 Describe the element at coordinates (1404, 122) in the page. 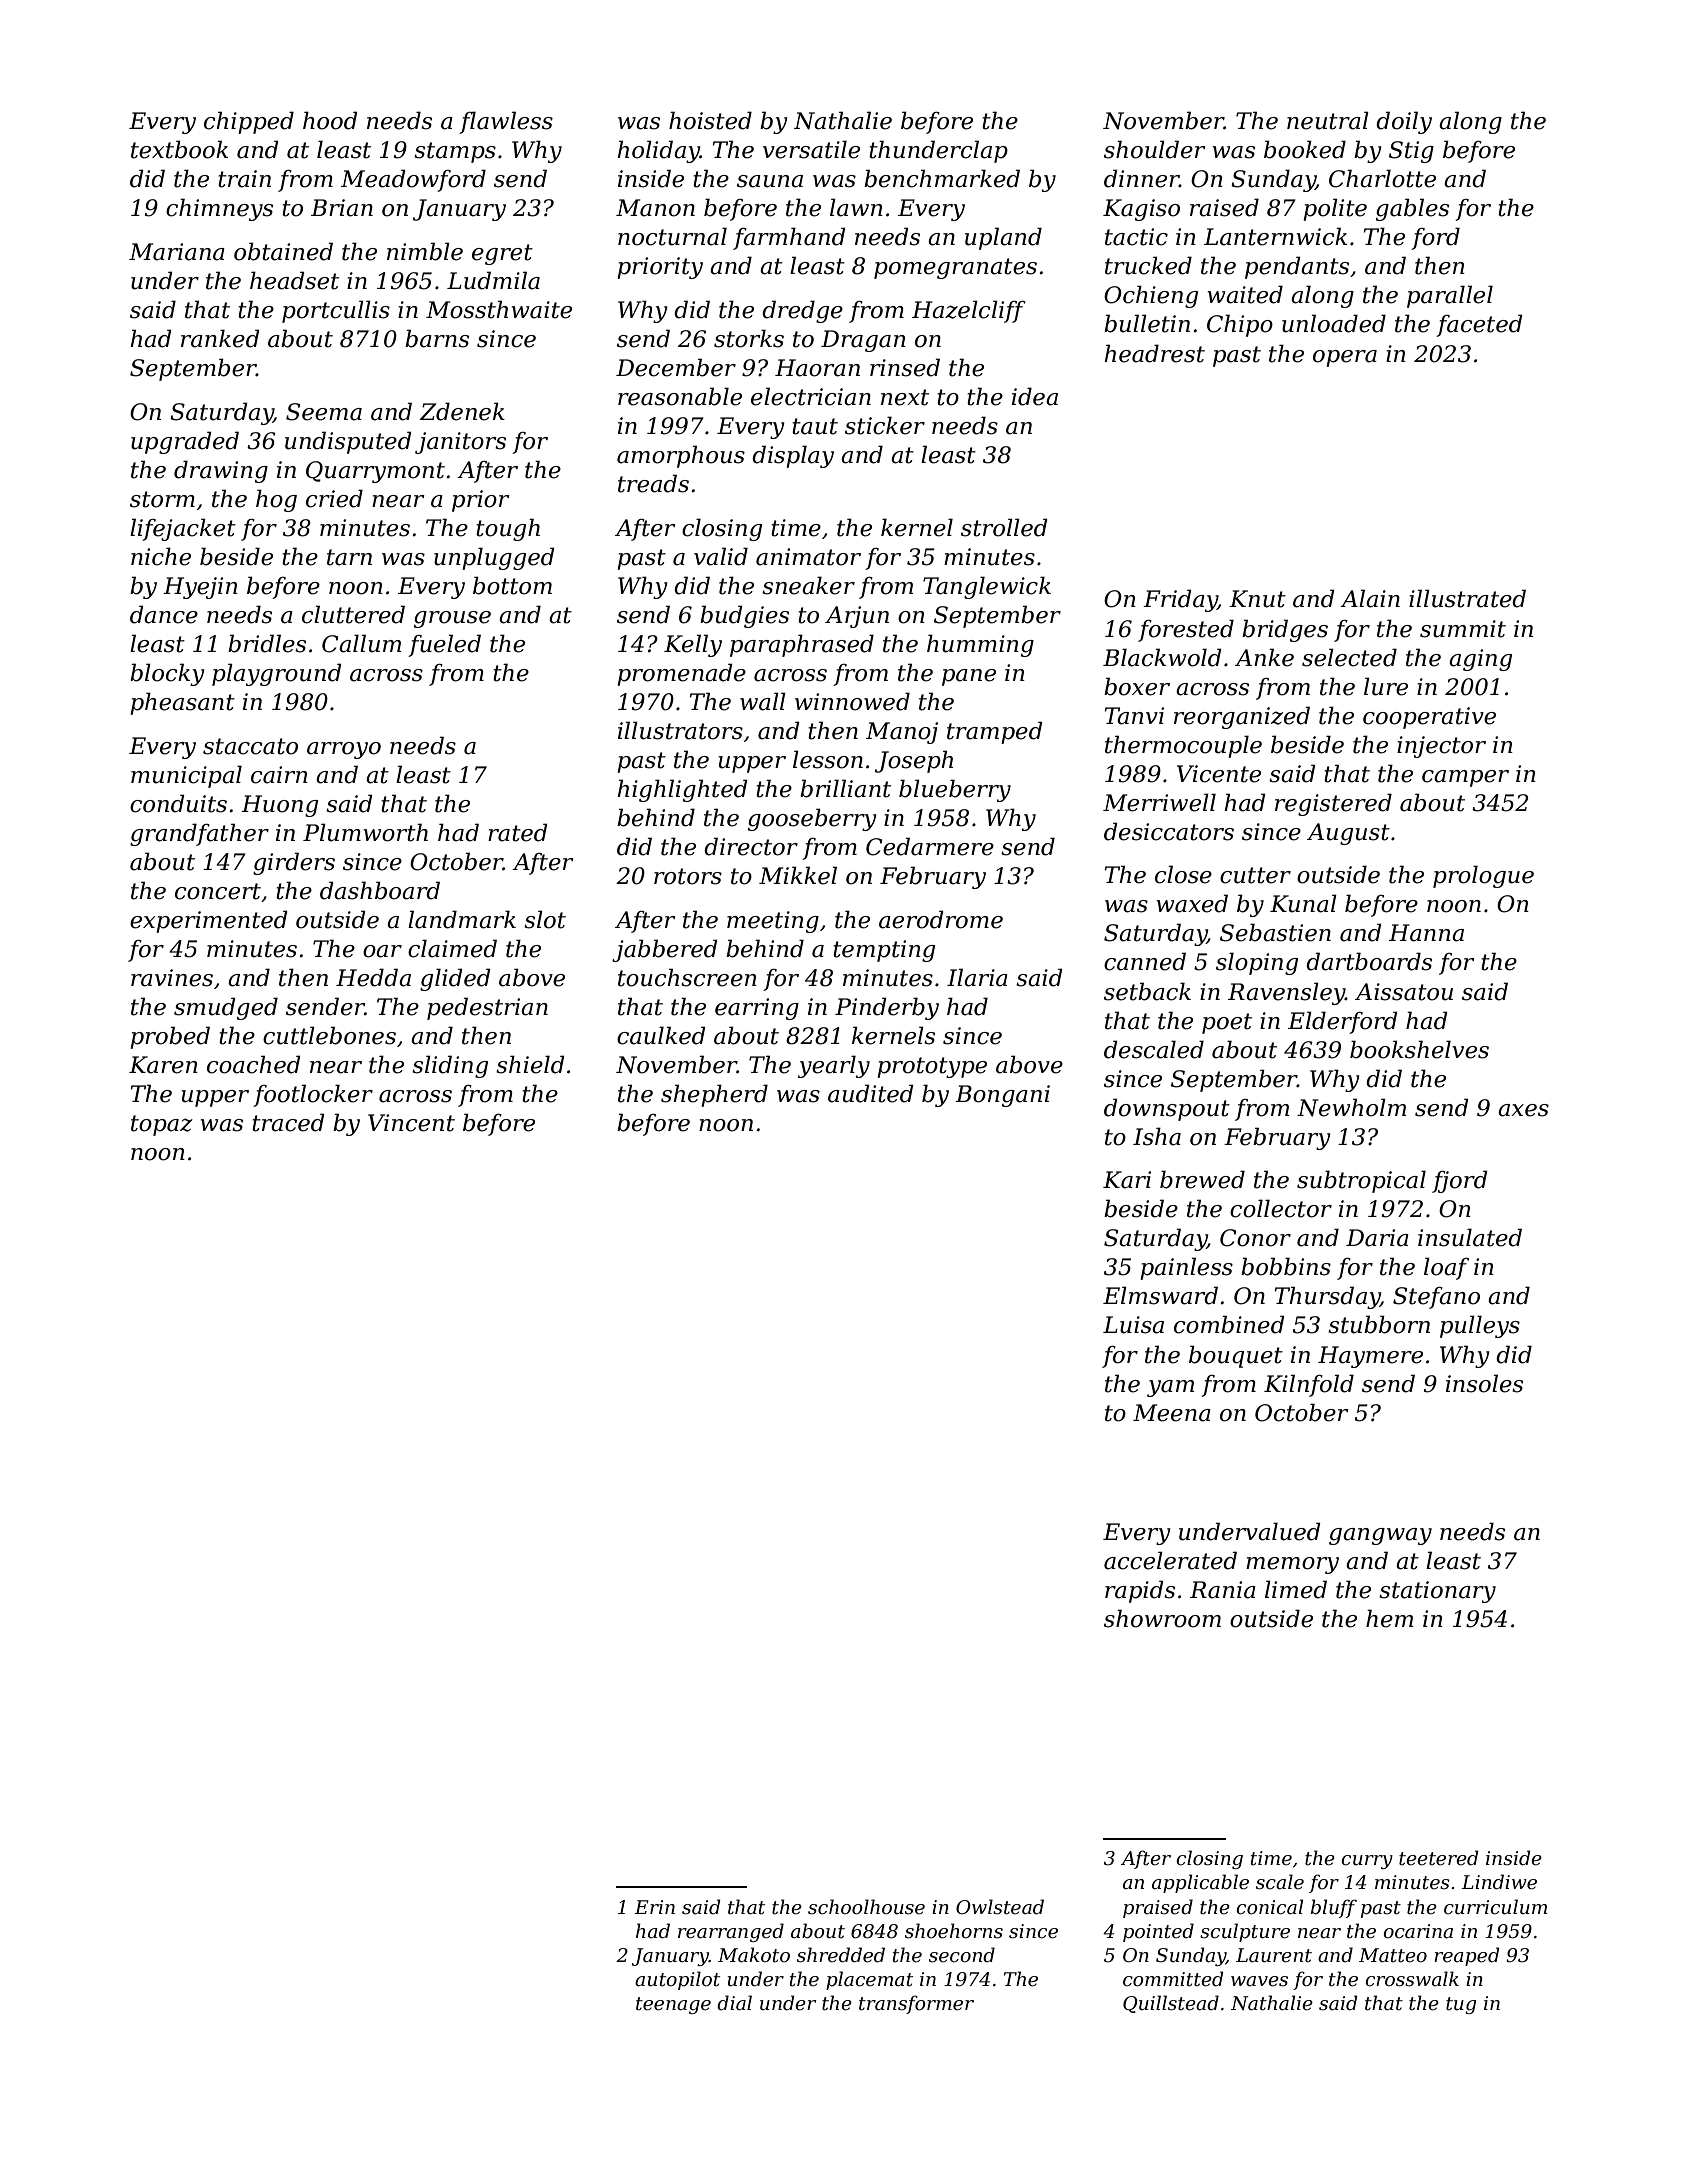

I see `doily` at that location.
